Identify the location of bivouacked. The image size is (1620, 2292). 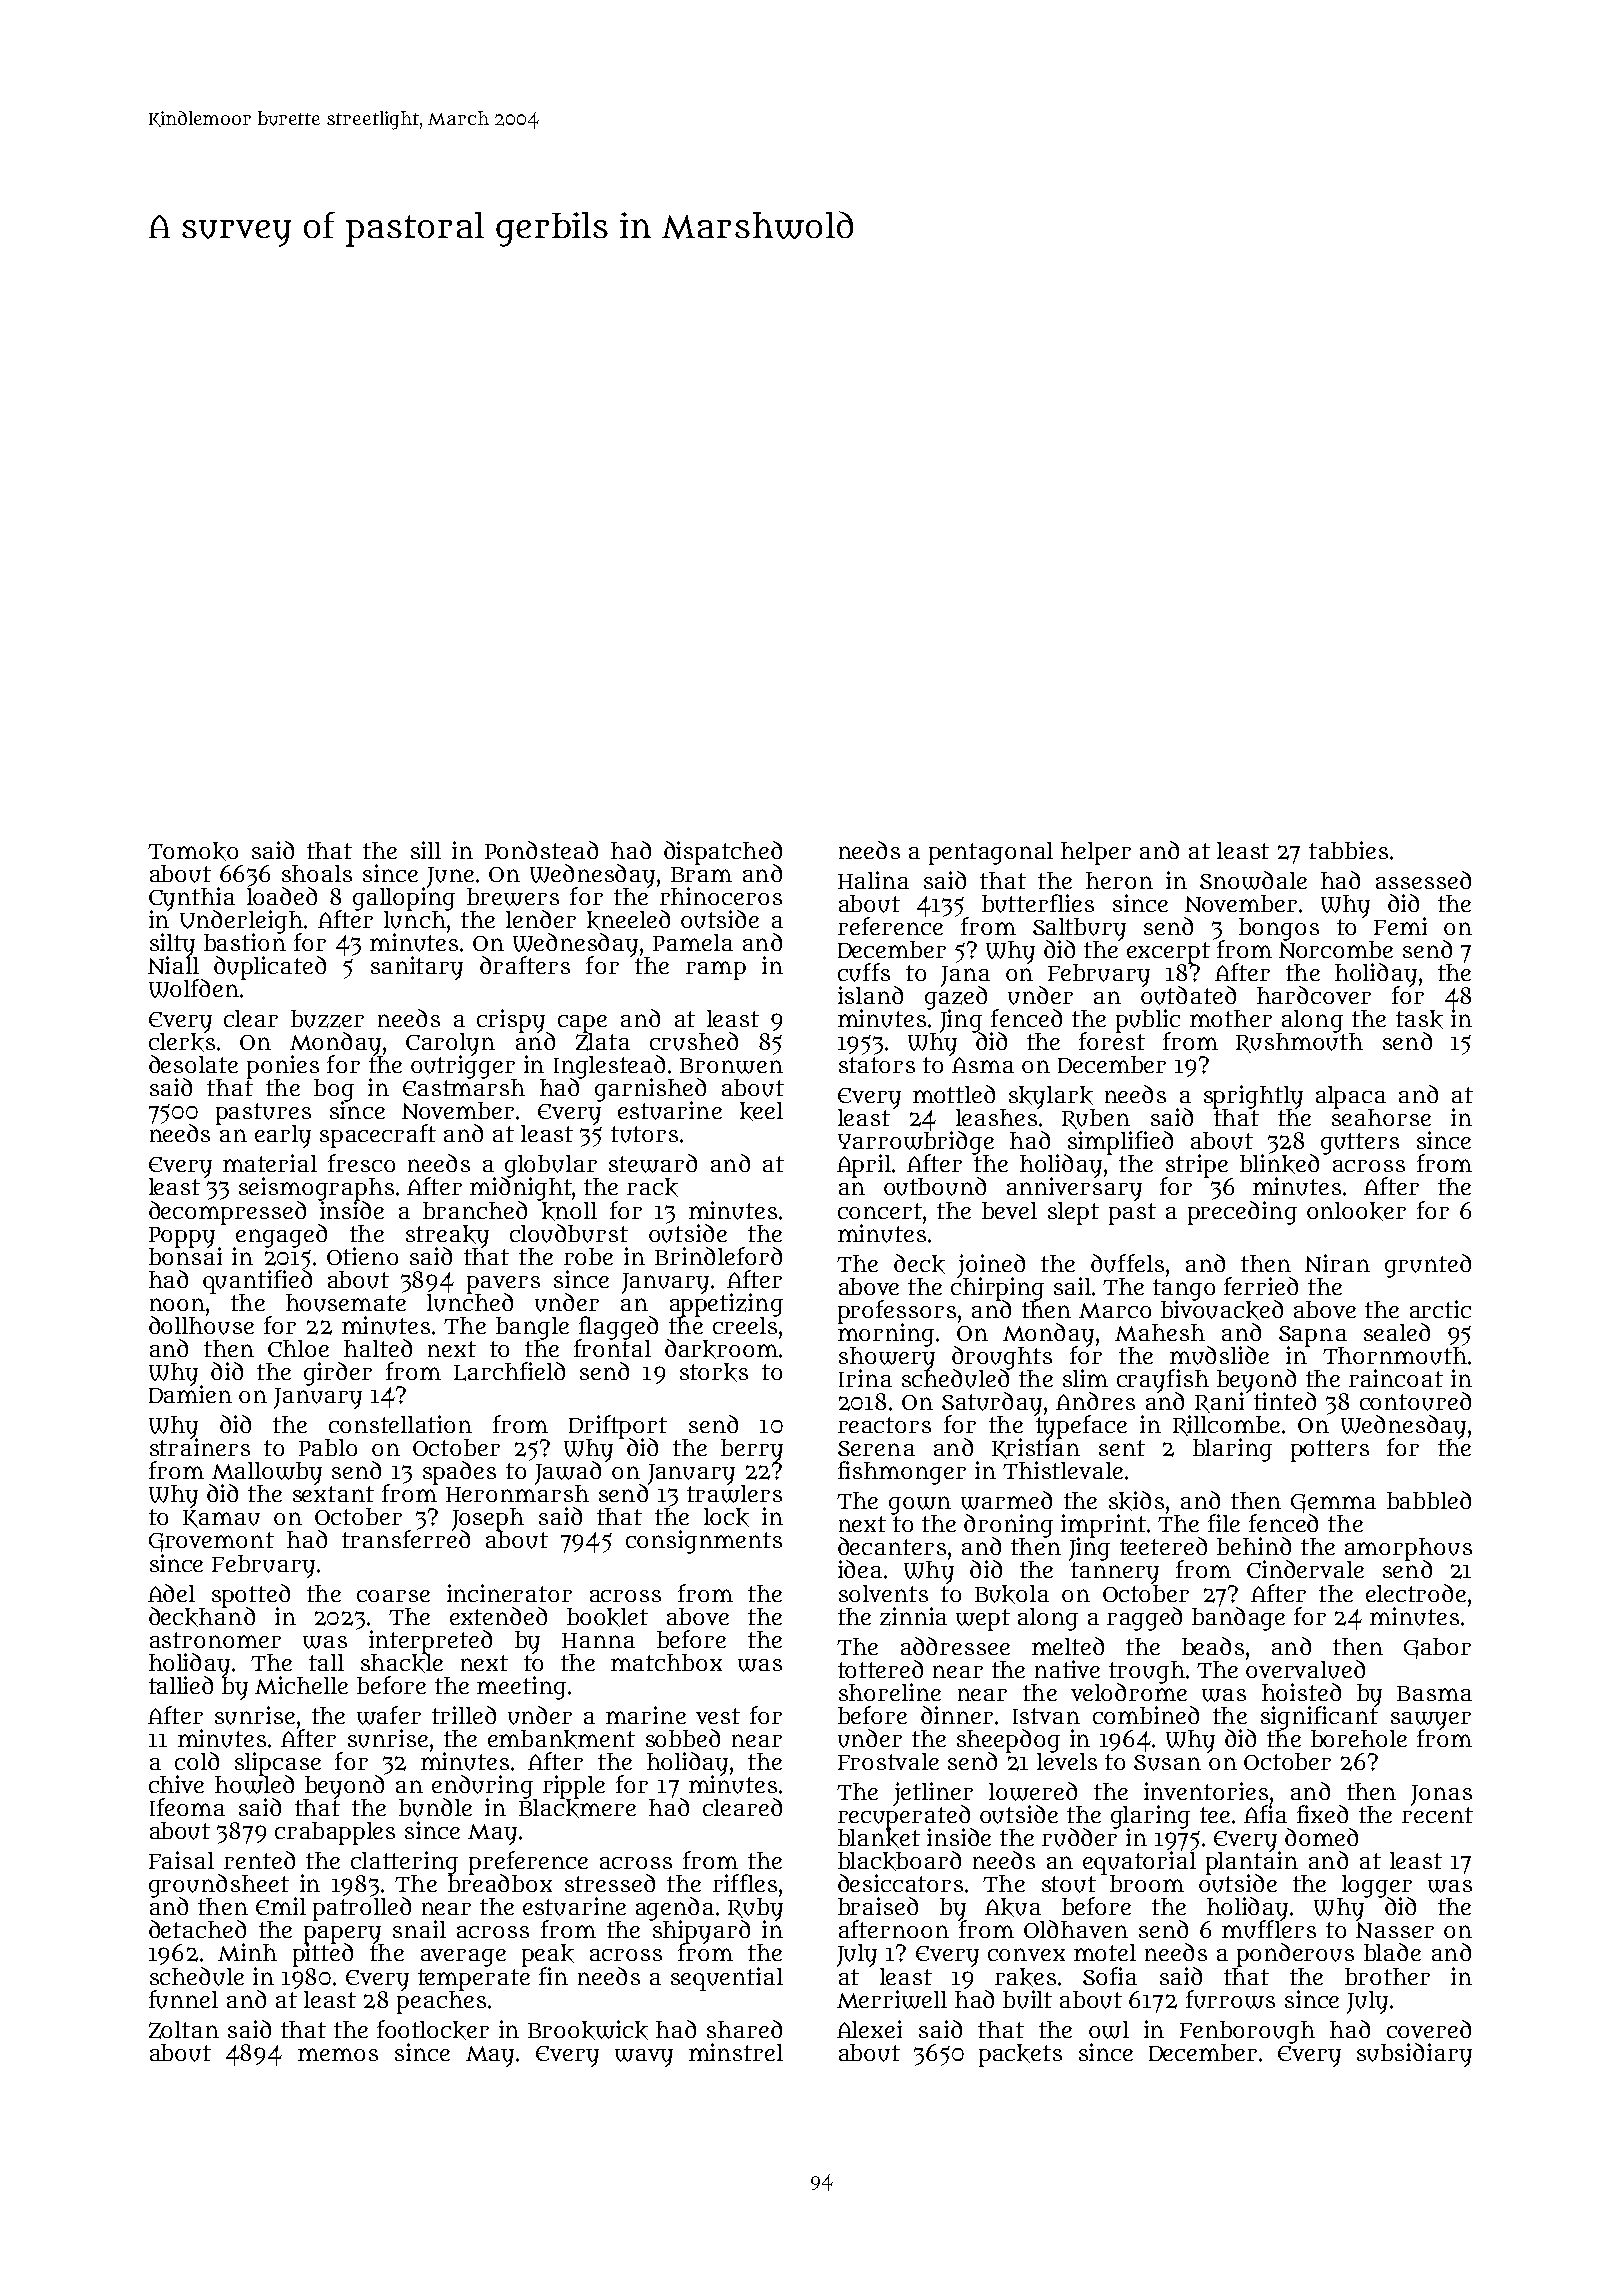
(1222, 1310).
